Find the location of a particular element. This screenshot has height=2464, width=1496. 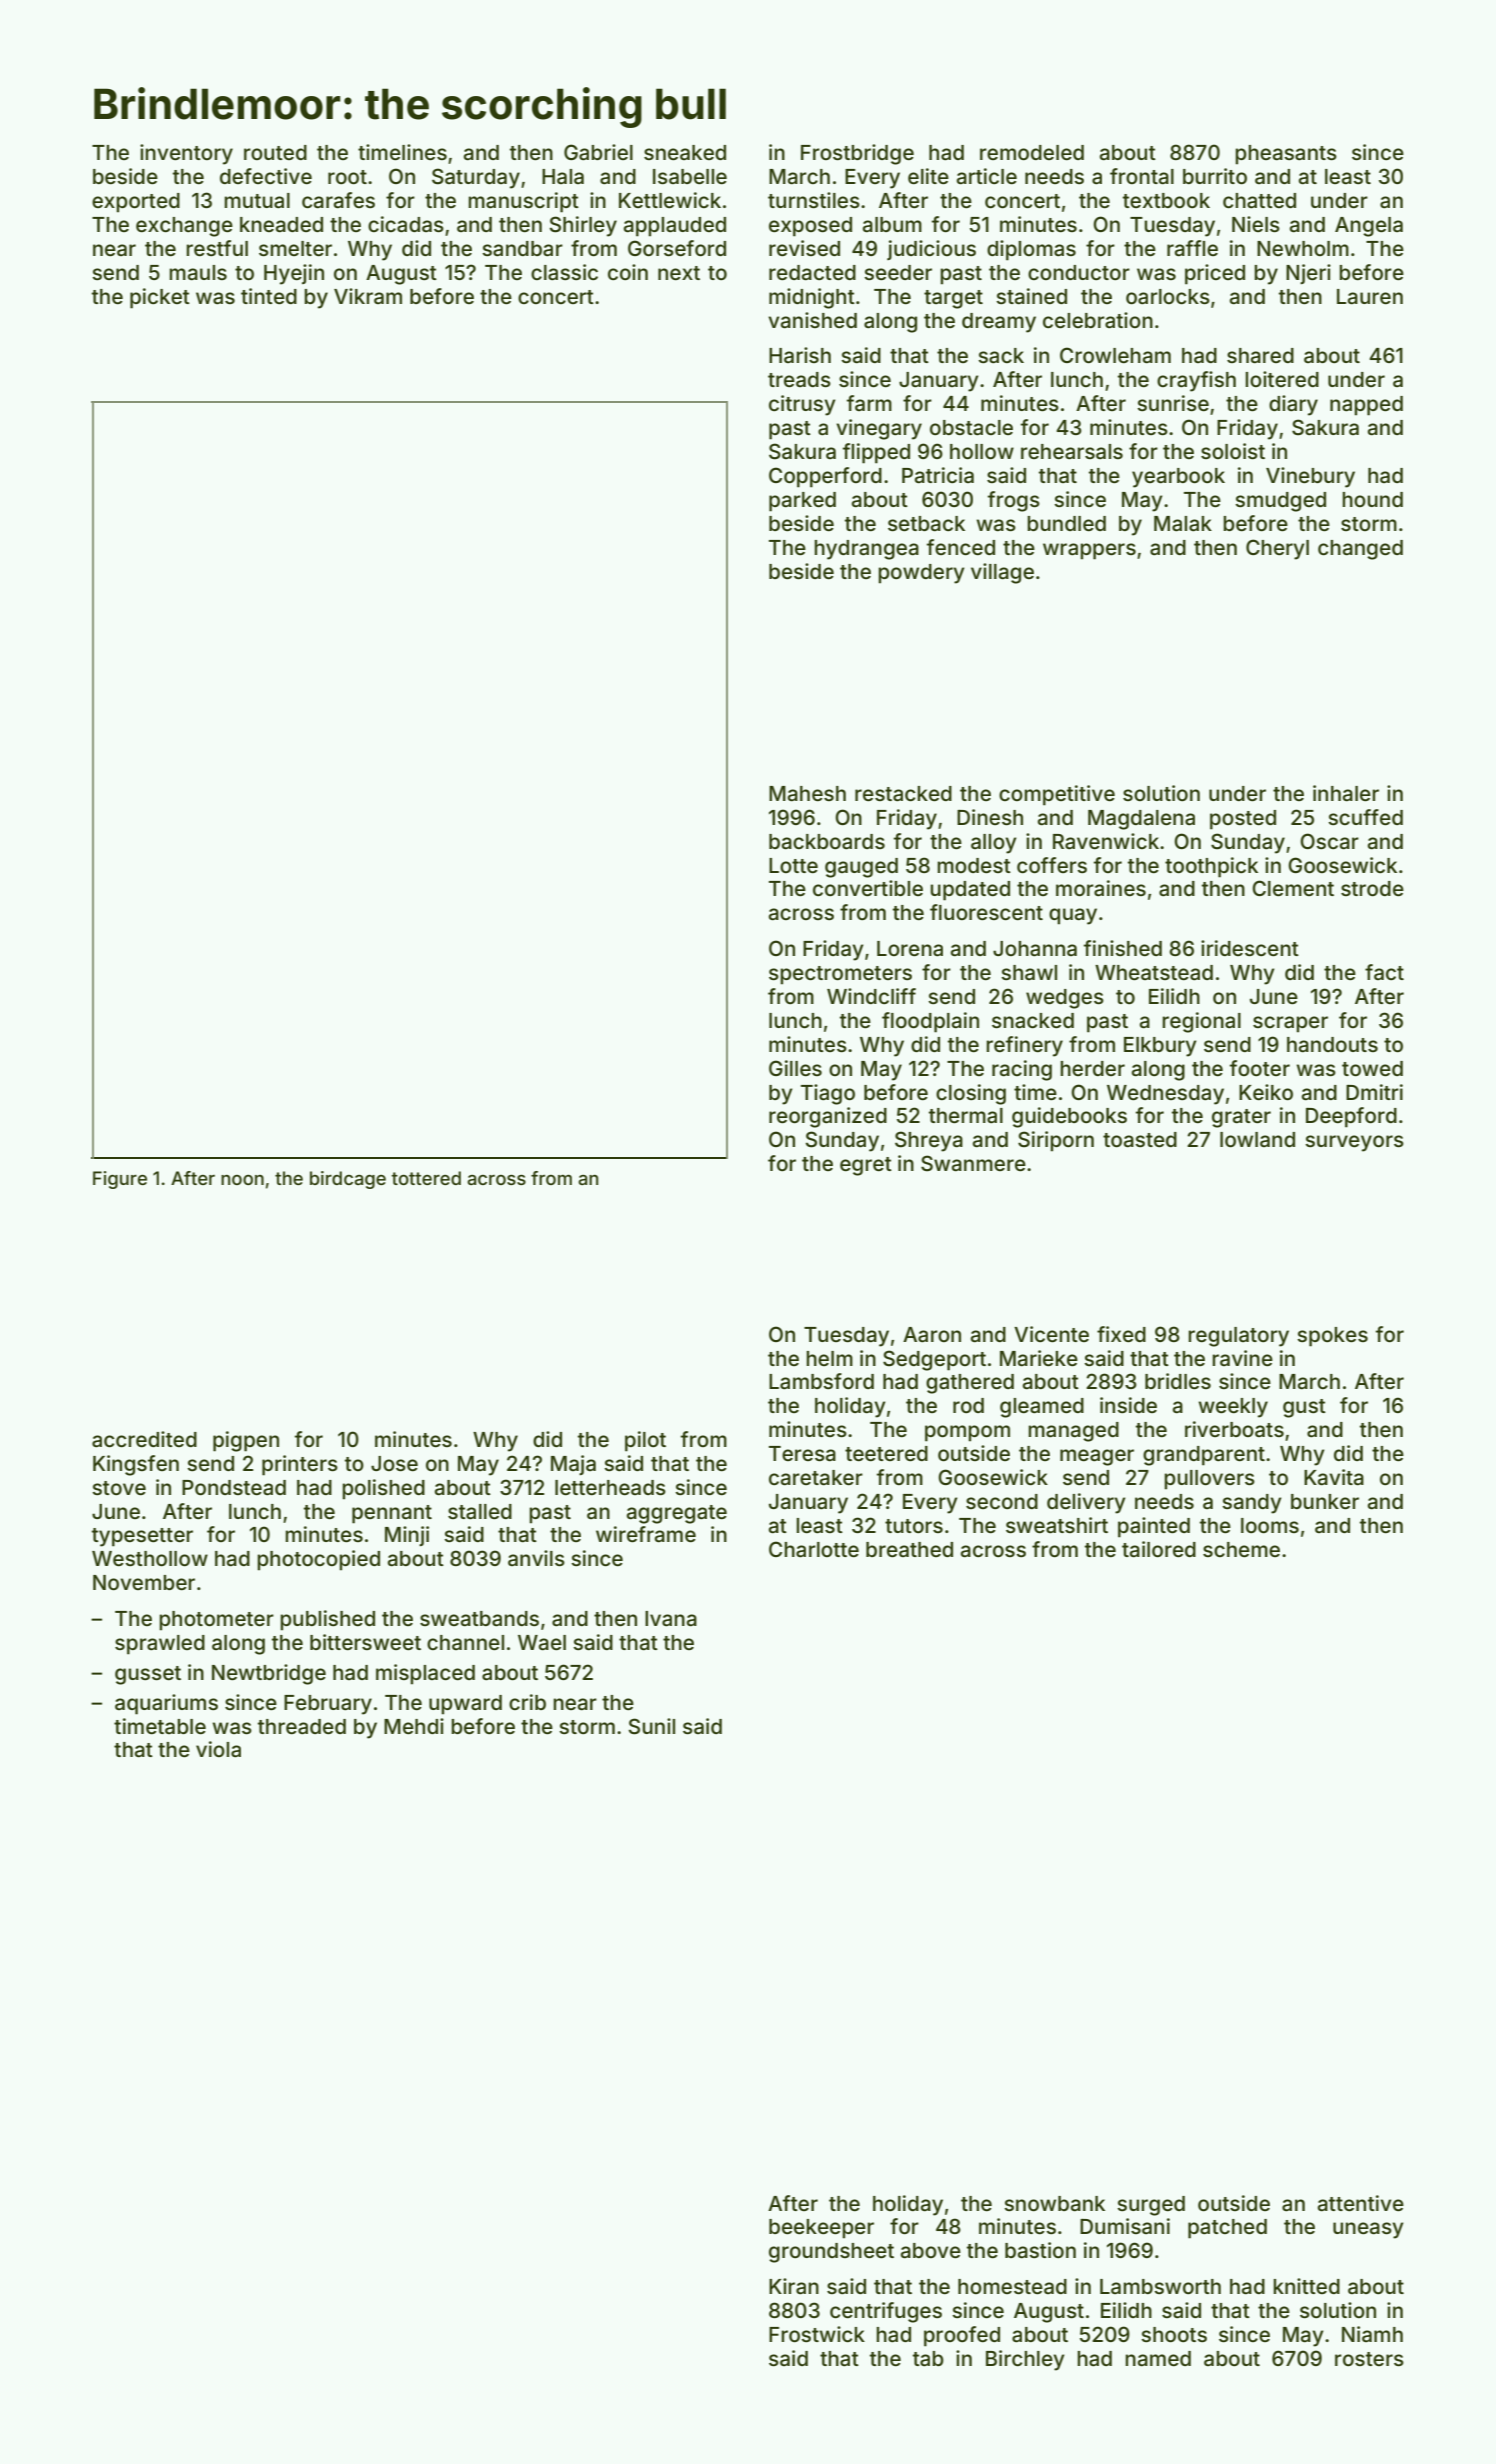

proofed is located at coordinates (962, 2336).
